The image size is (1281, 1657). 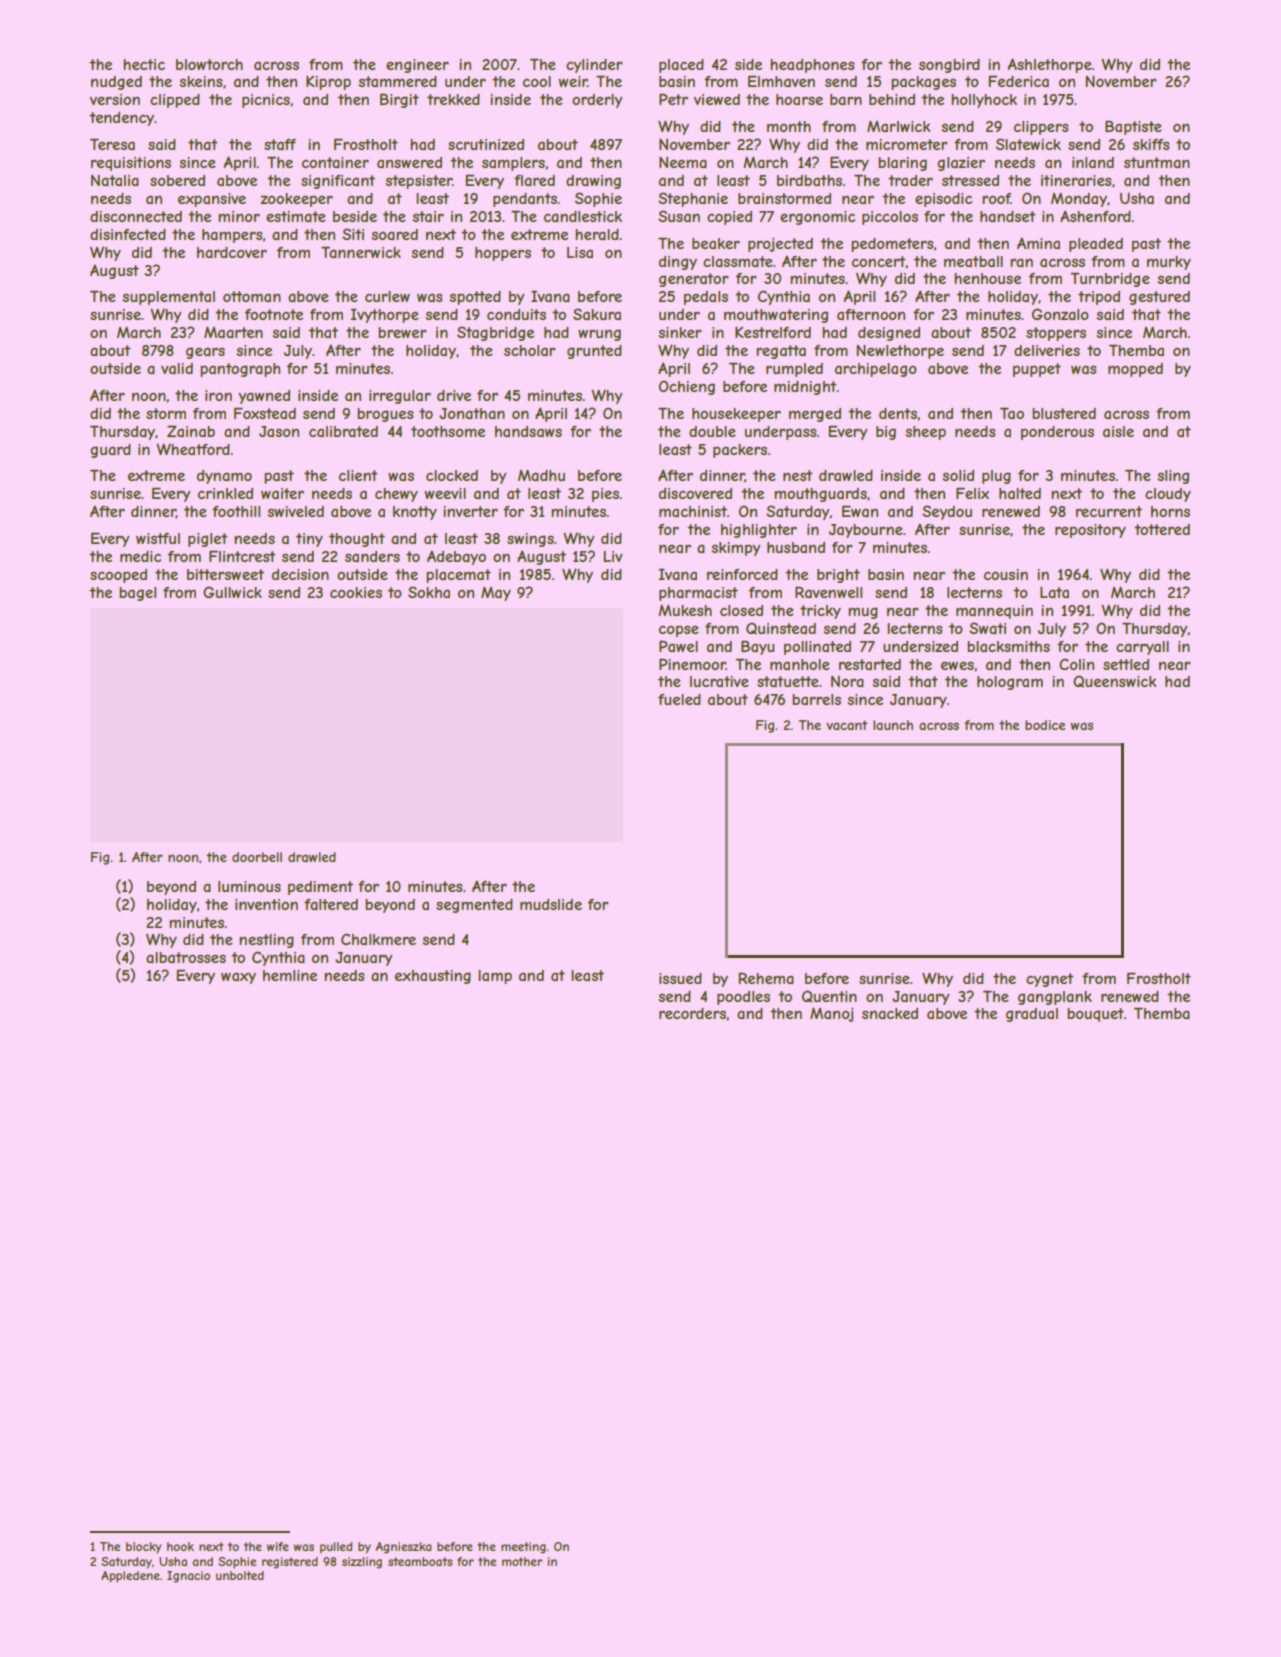 What do you see at coordinates (523, 1548) in the document?
I see `meeting` at bounding box center [523, 1548].
